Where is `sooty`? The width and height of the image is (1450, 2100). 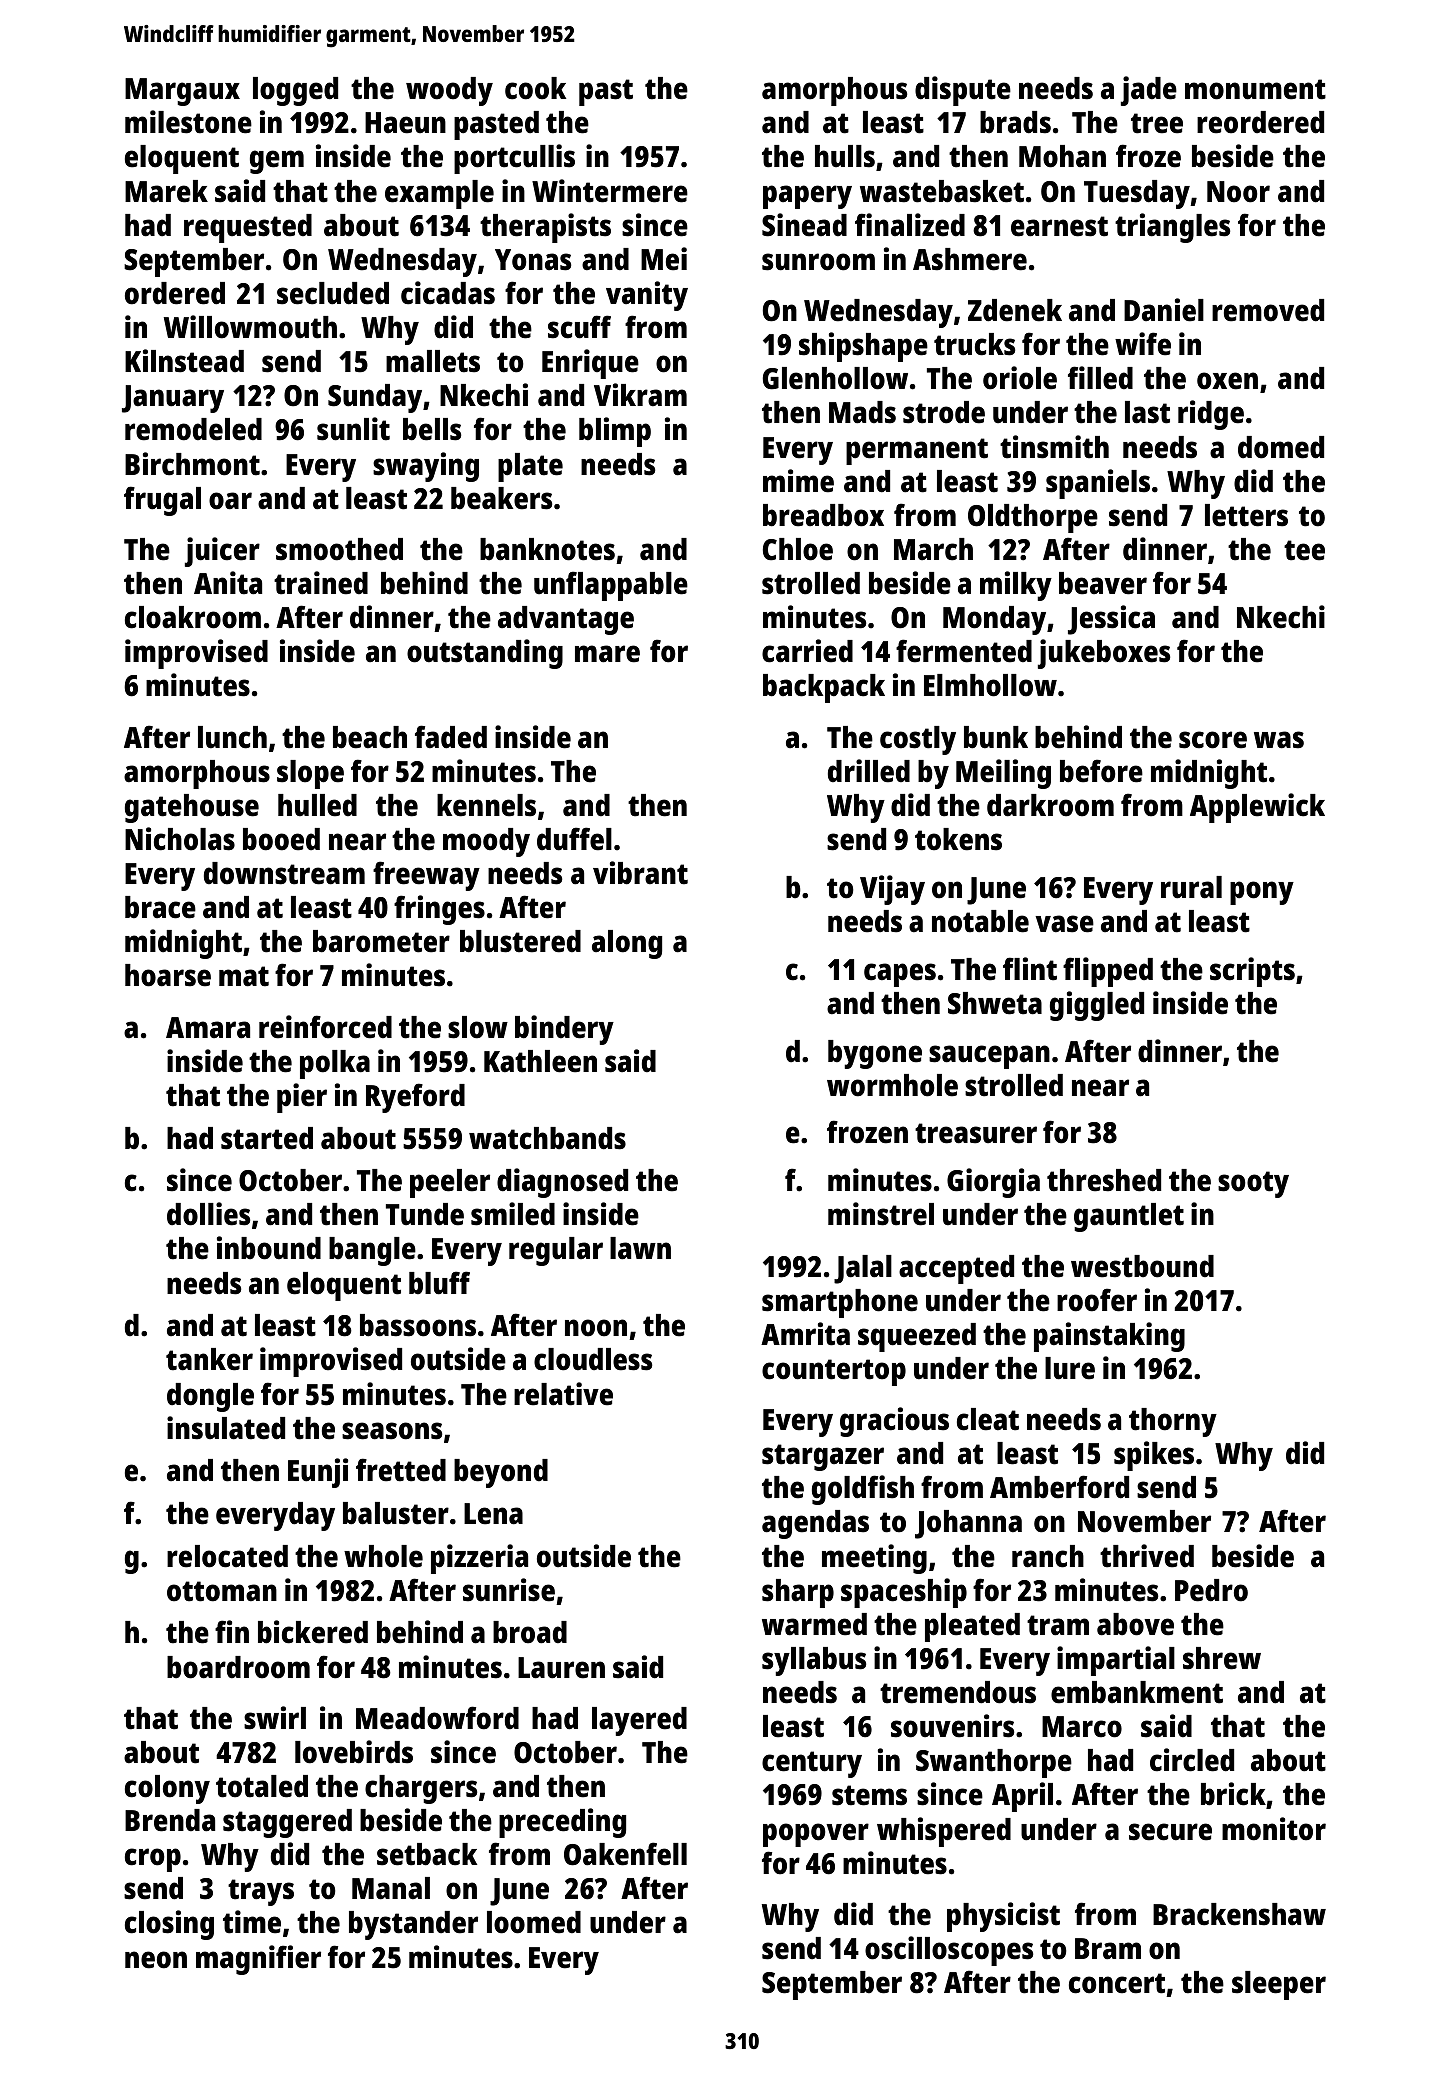
sooty is located at coordinates (1253, 1184).
